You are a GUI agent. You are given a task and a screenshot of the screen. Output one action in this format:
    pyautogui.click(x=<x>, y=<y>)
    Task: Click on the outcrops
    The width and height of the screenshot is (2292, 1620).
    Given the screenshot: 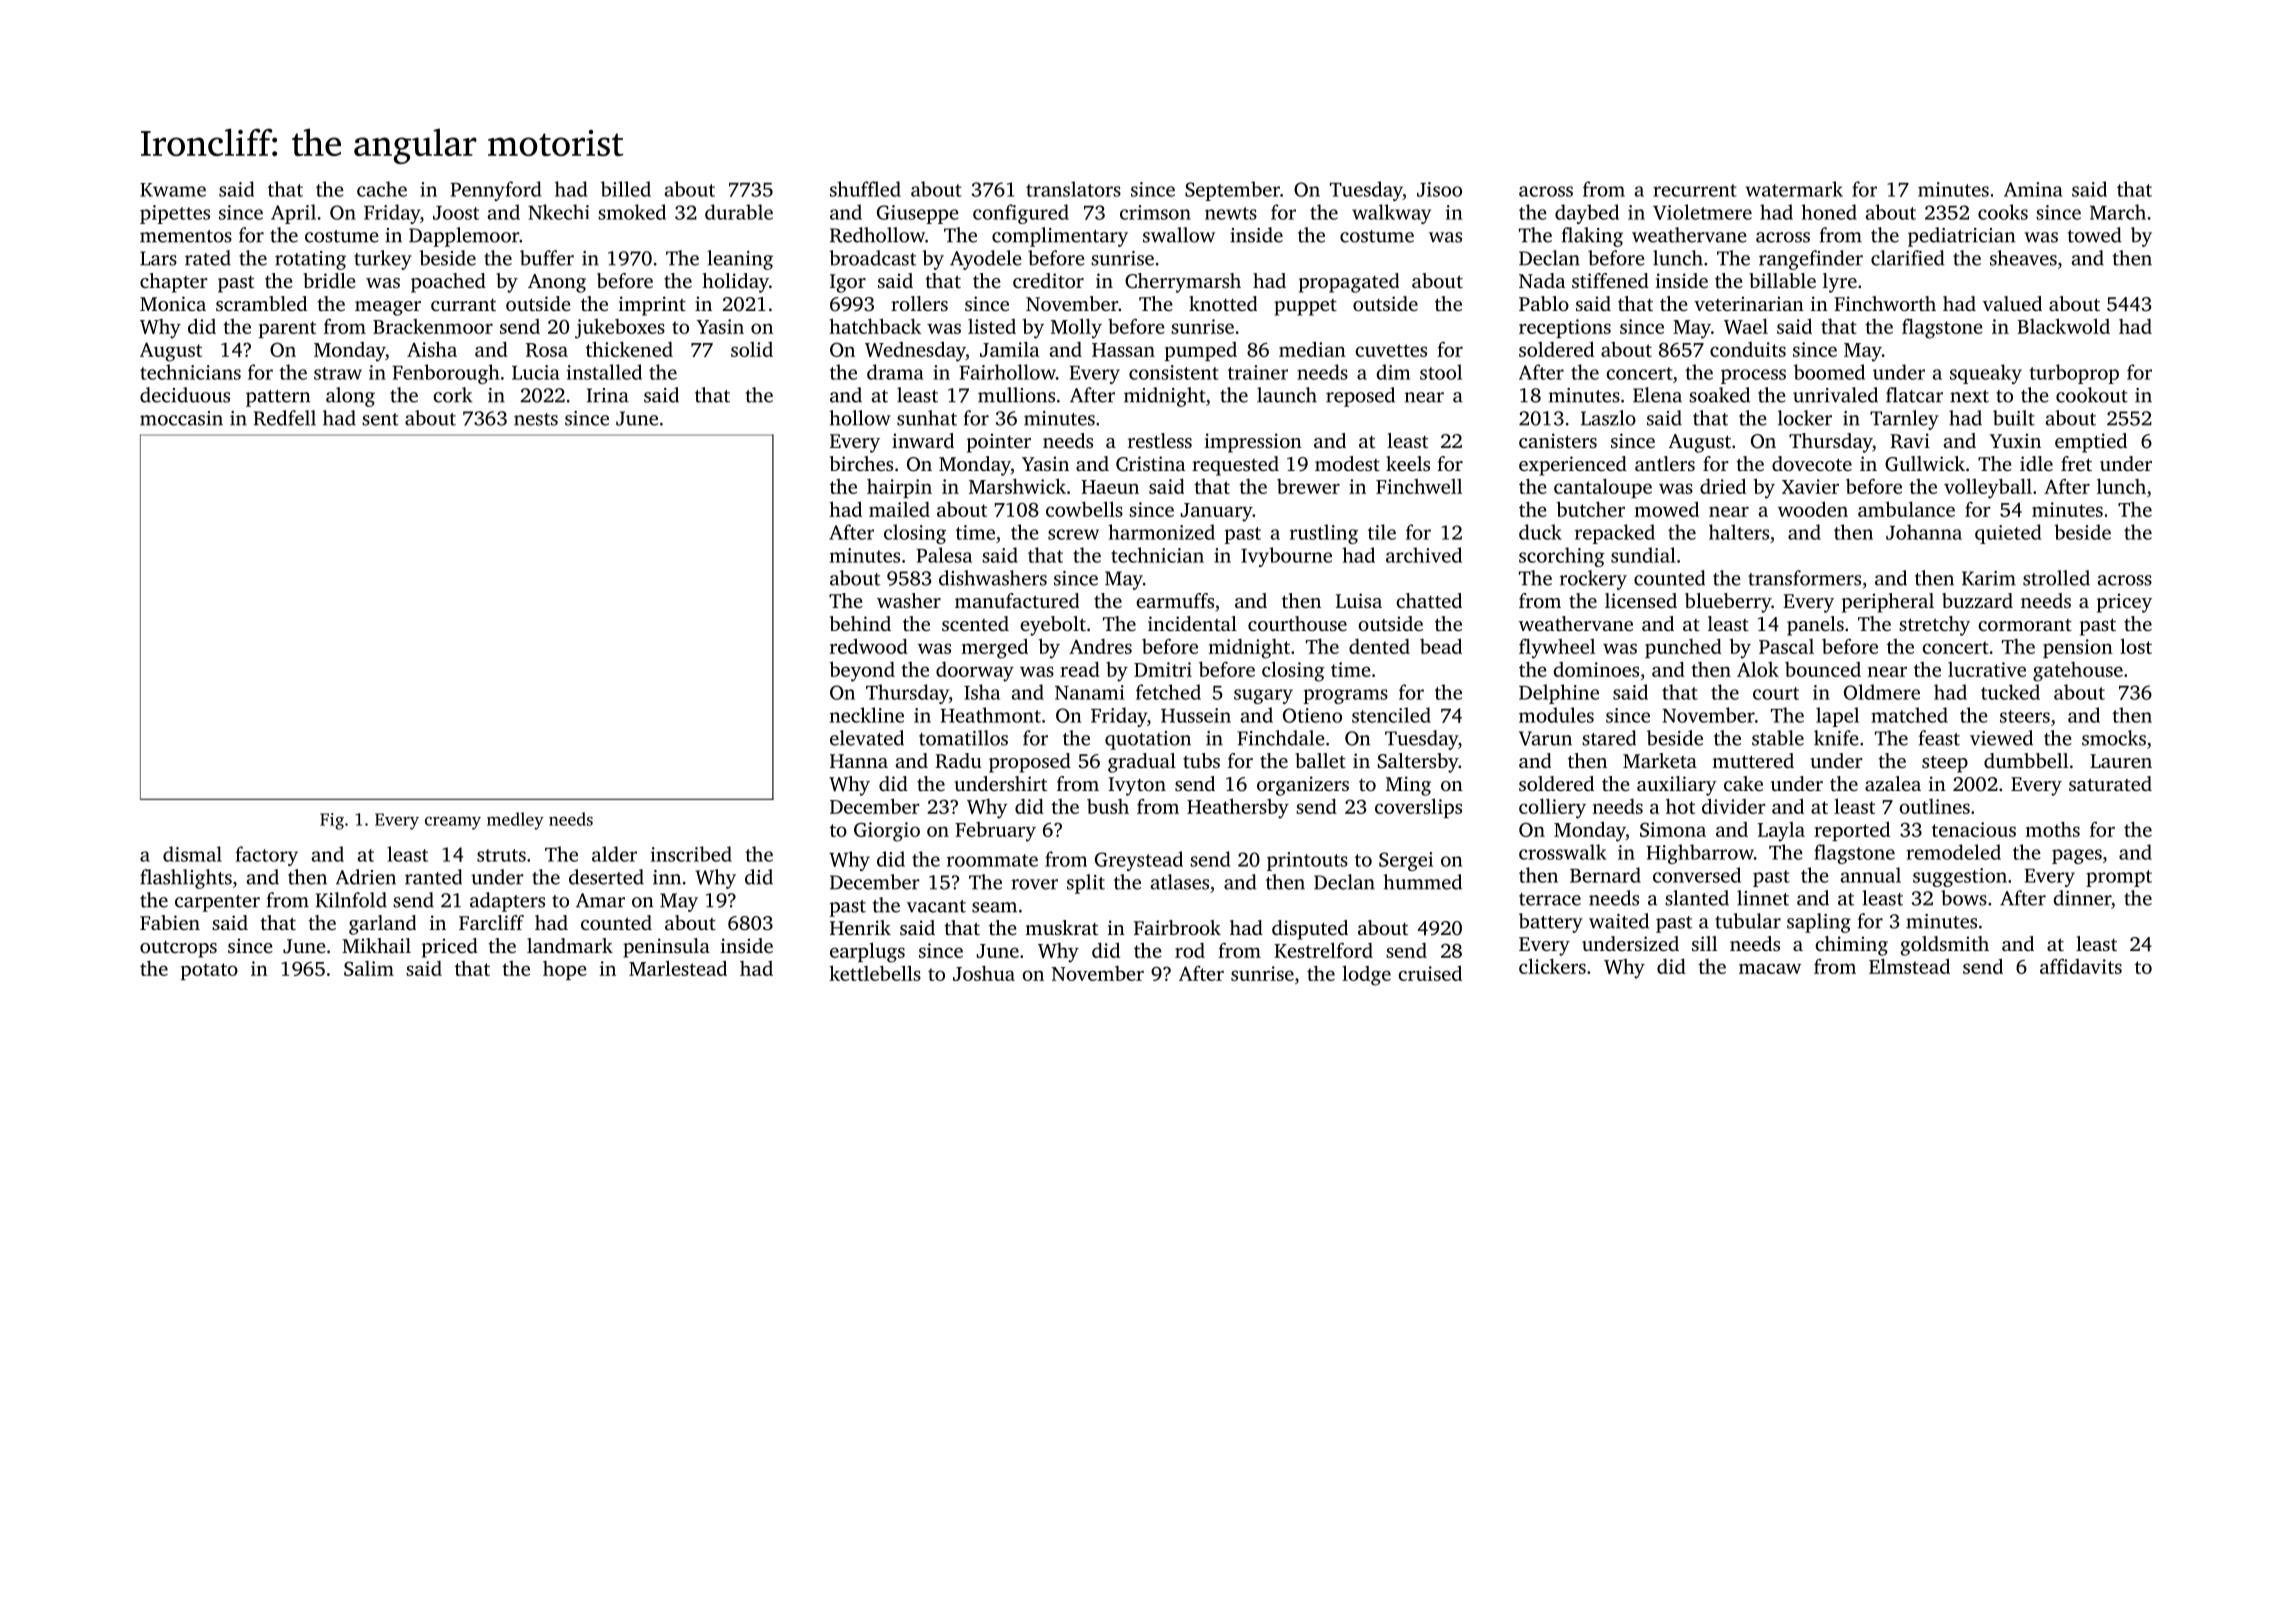 What is the action you would take?
    pyautogui.click(x=178, y=949)
